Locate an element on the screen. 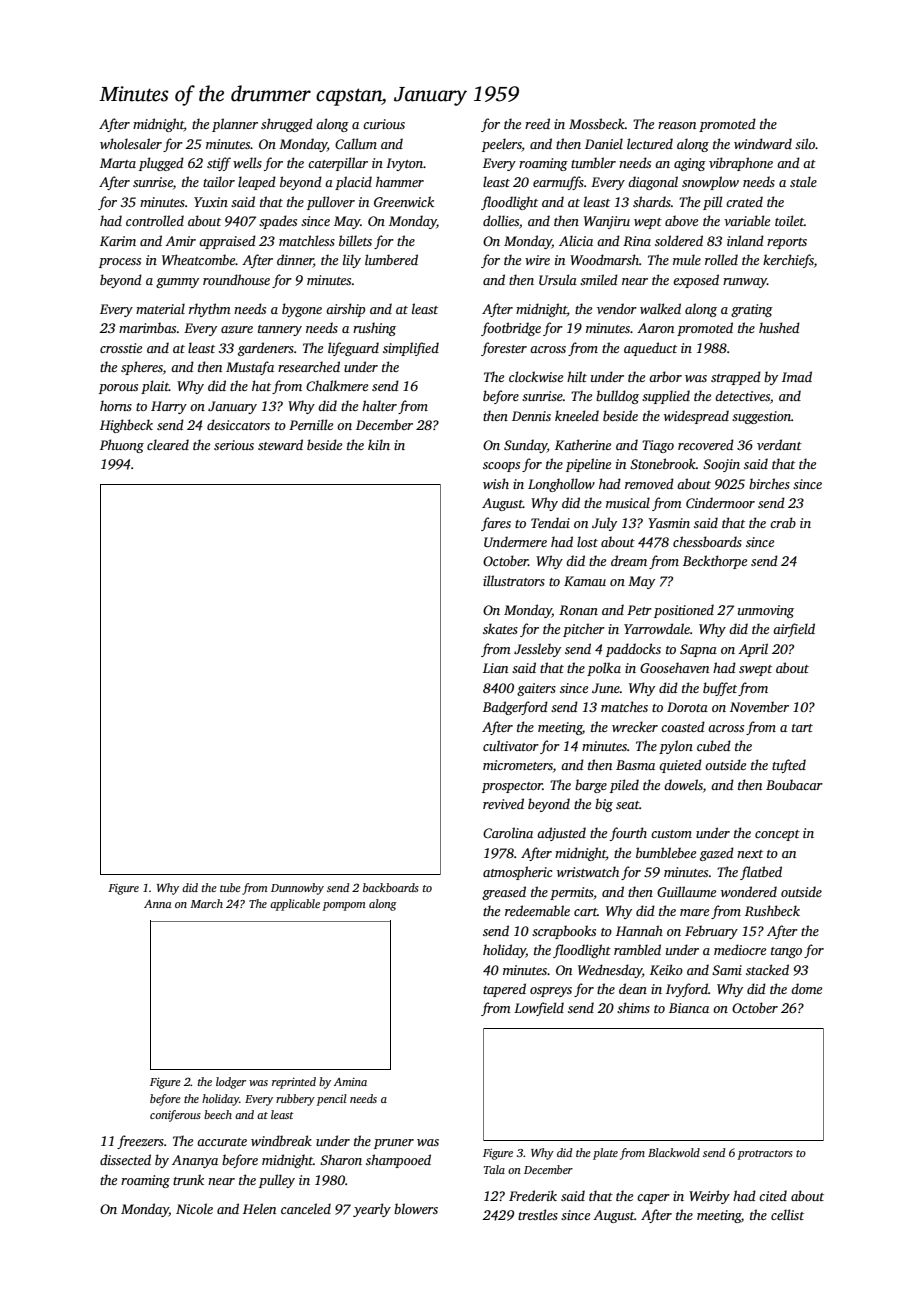 Image resolution: width=924 pixels, height=1308 pixels. Sunday is located at coordinates (525, 446).
